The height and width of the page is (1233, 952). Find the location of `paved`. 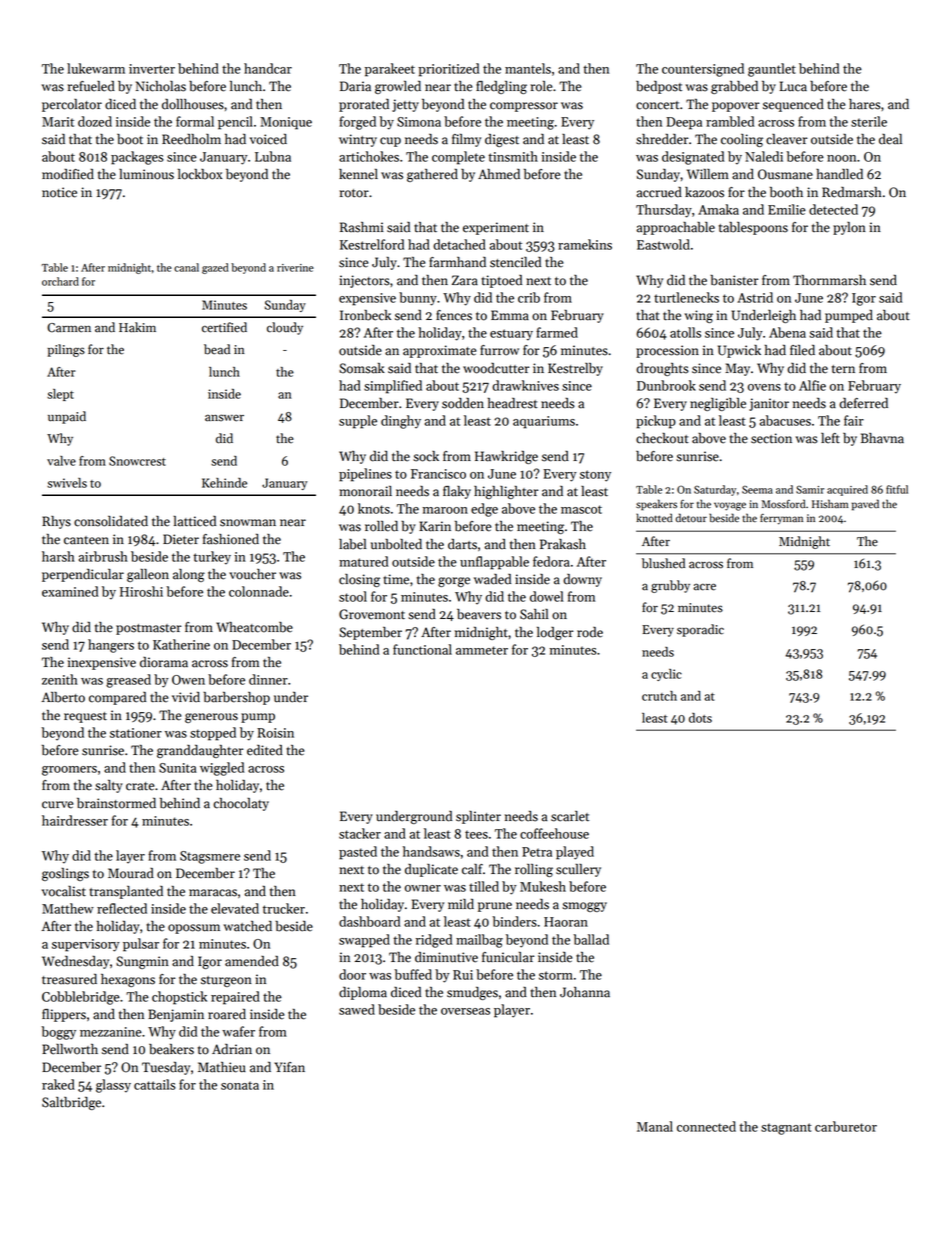

paved is located at coordinates (865, 505).
